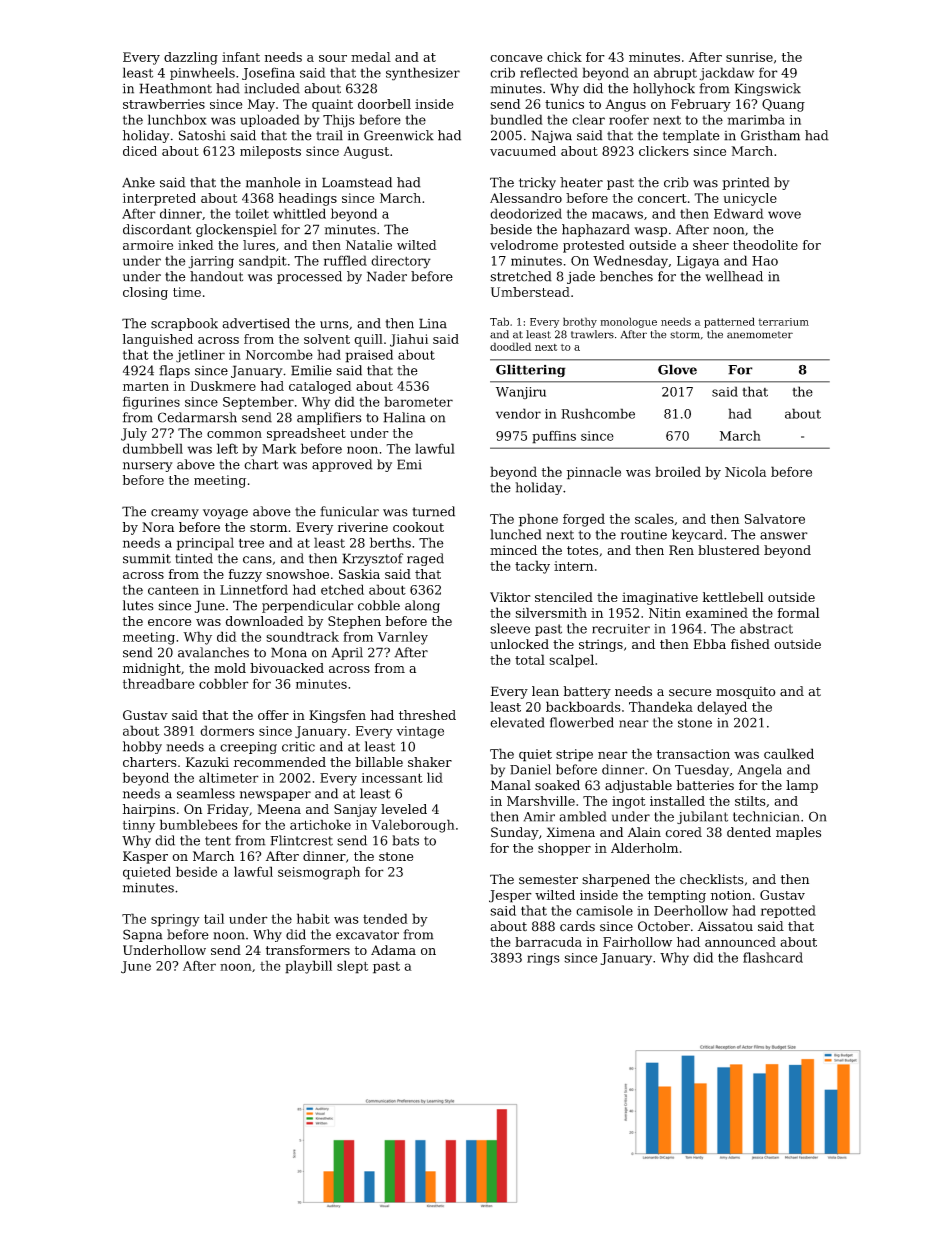  What do you see at coordinates (202, 135) in the page?
I see `Satoshi` at bounding box center [202, 135].
